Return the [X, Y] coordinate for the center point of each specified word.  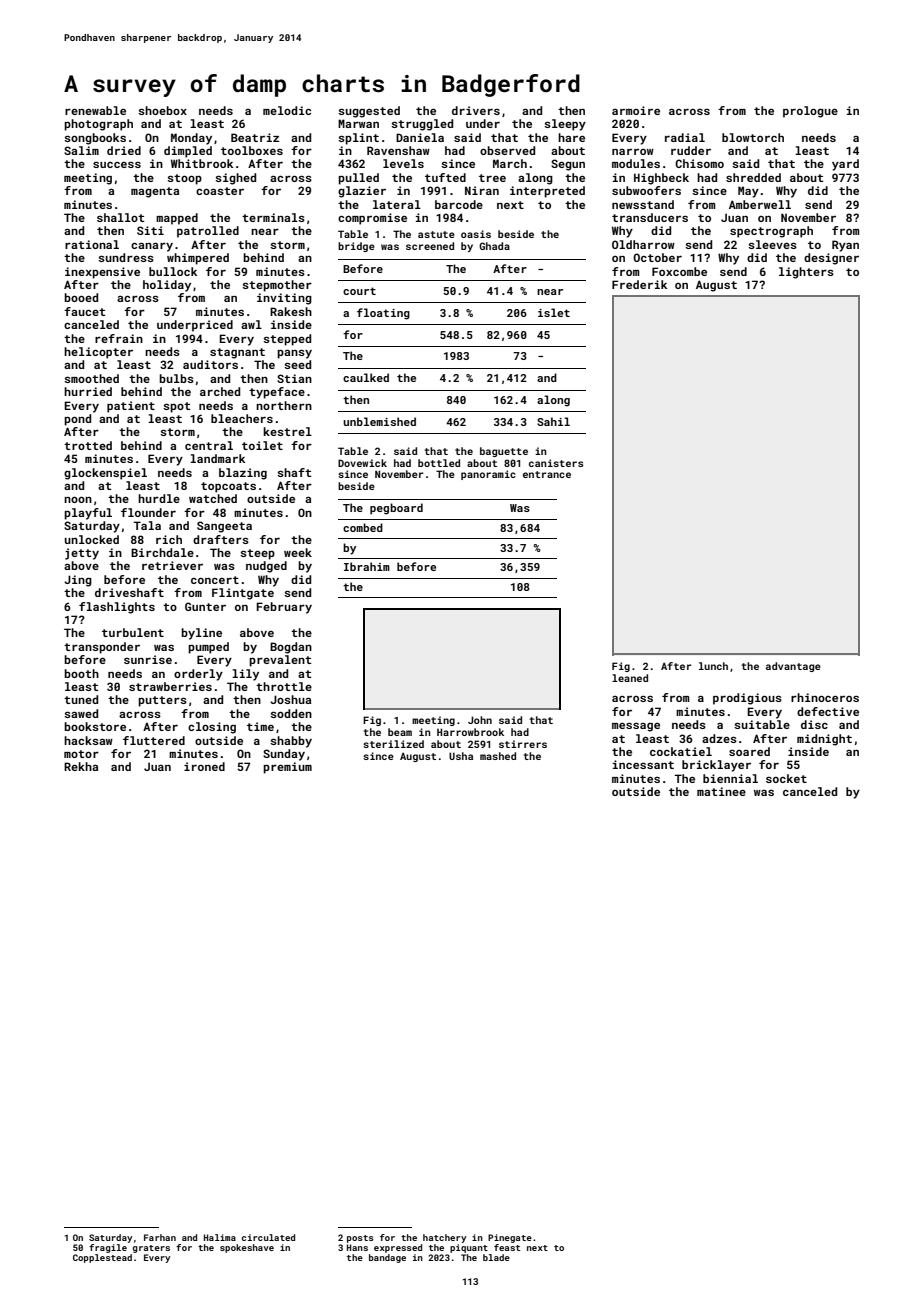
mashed [498, 756]
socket [786, 778]
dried [124, 150]
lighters [806, 273]
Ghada [494, 246]
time [260, 726]
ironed [204, 766]
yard [845, 165]
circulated [268, 1237]
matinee [721, 791]
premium [287, 768]
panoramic [488, 475]
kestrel [287, 431]
